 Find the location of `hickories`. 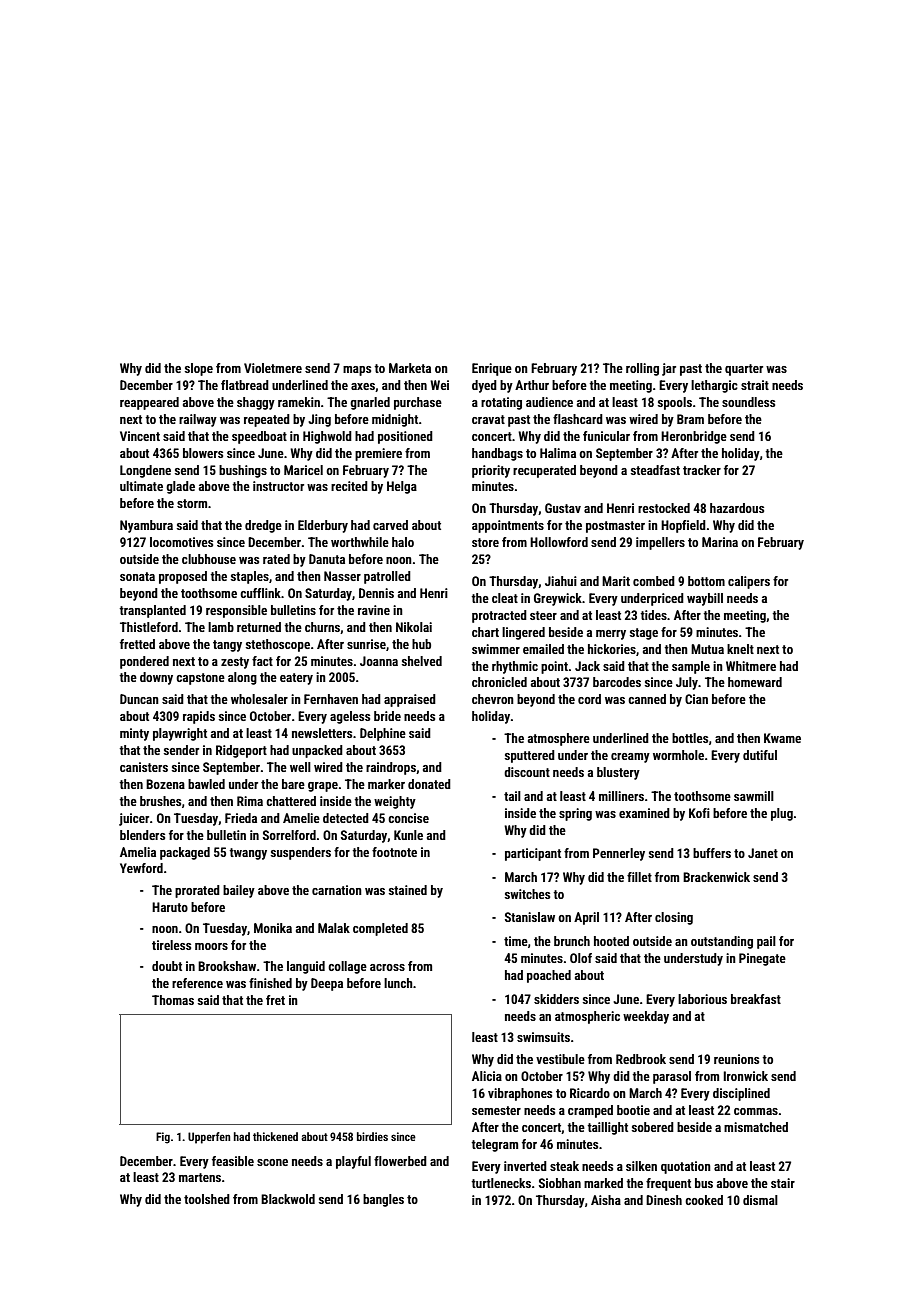

hickories is located at coordinates (612, 649).
